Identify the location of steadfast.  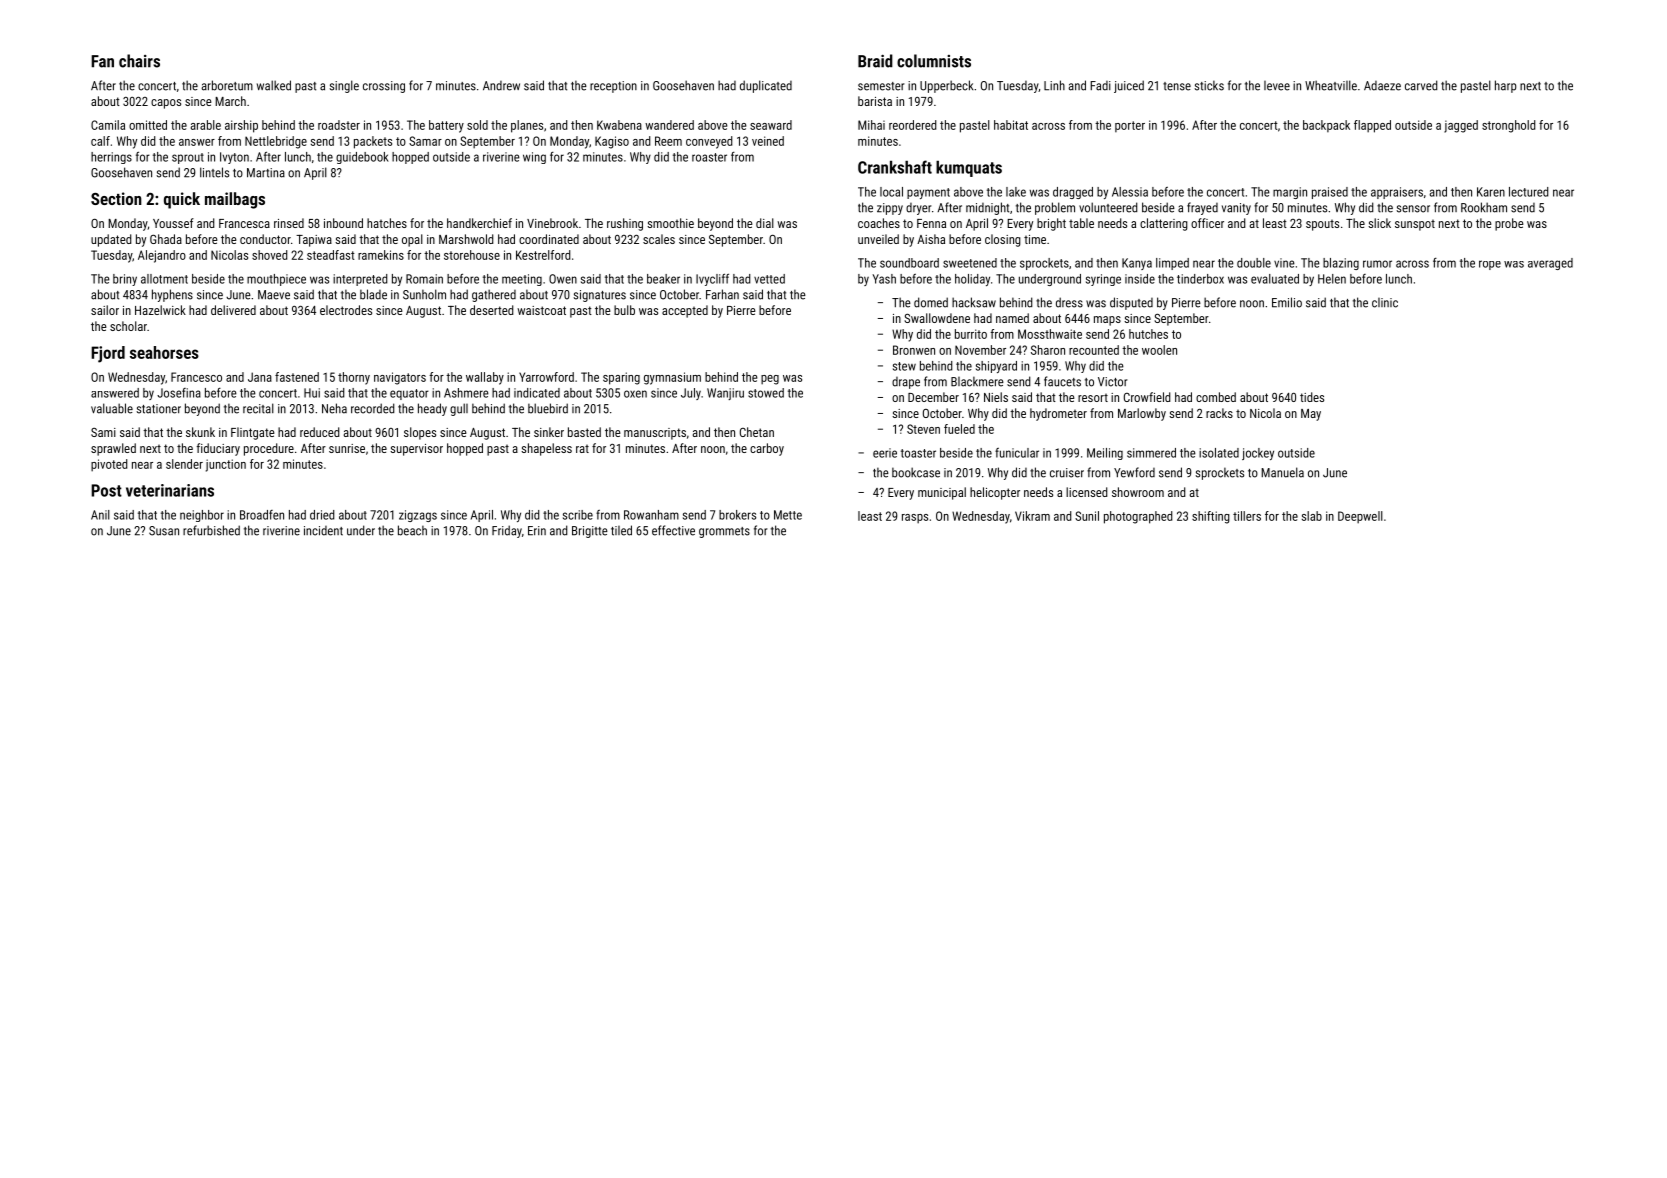
(331, 255).
